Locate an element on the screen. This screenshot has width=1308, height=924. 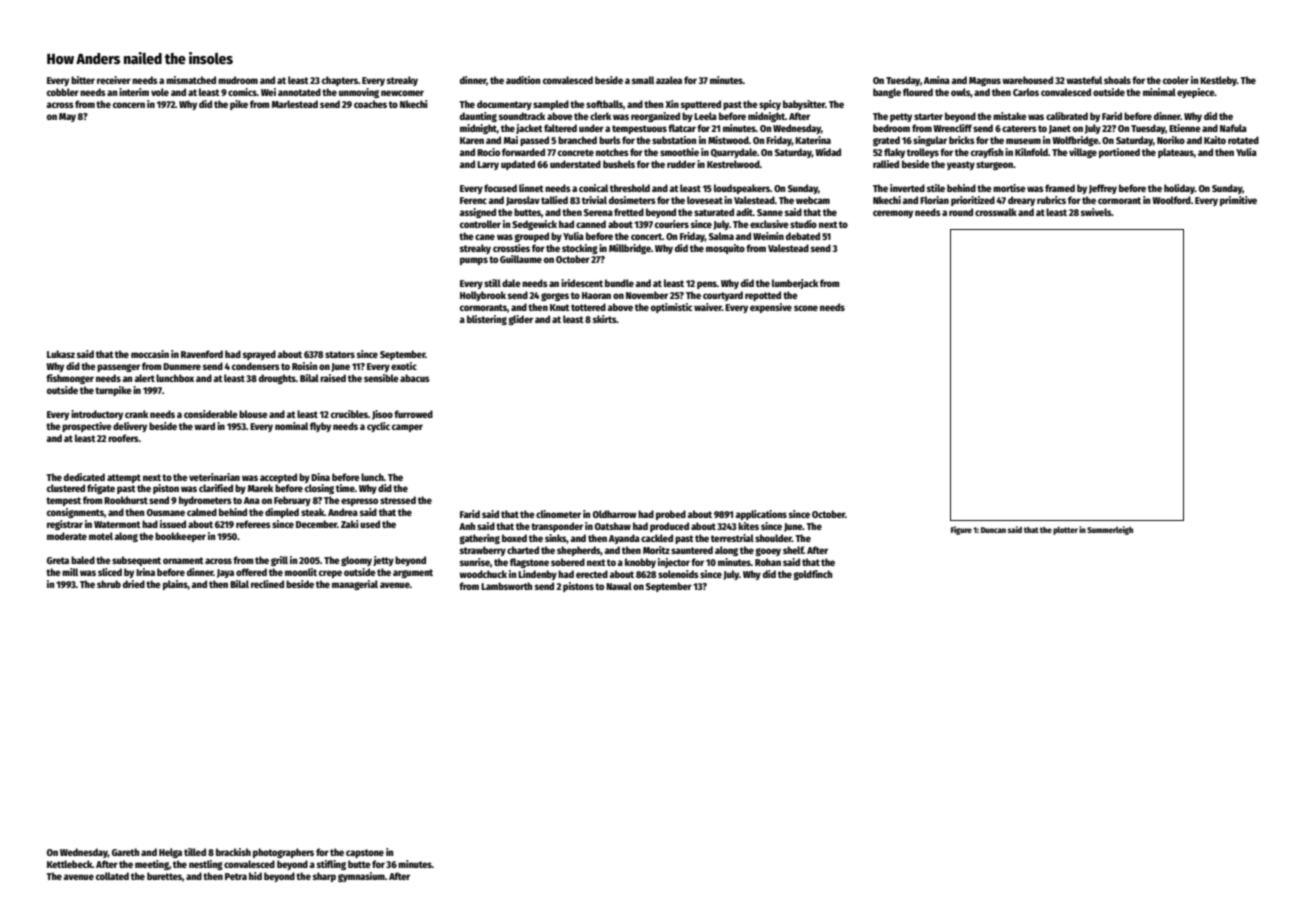
scone is located at coordinates (806, 308).
